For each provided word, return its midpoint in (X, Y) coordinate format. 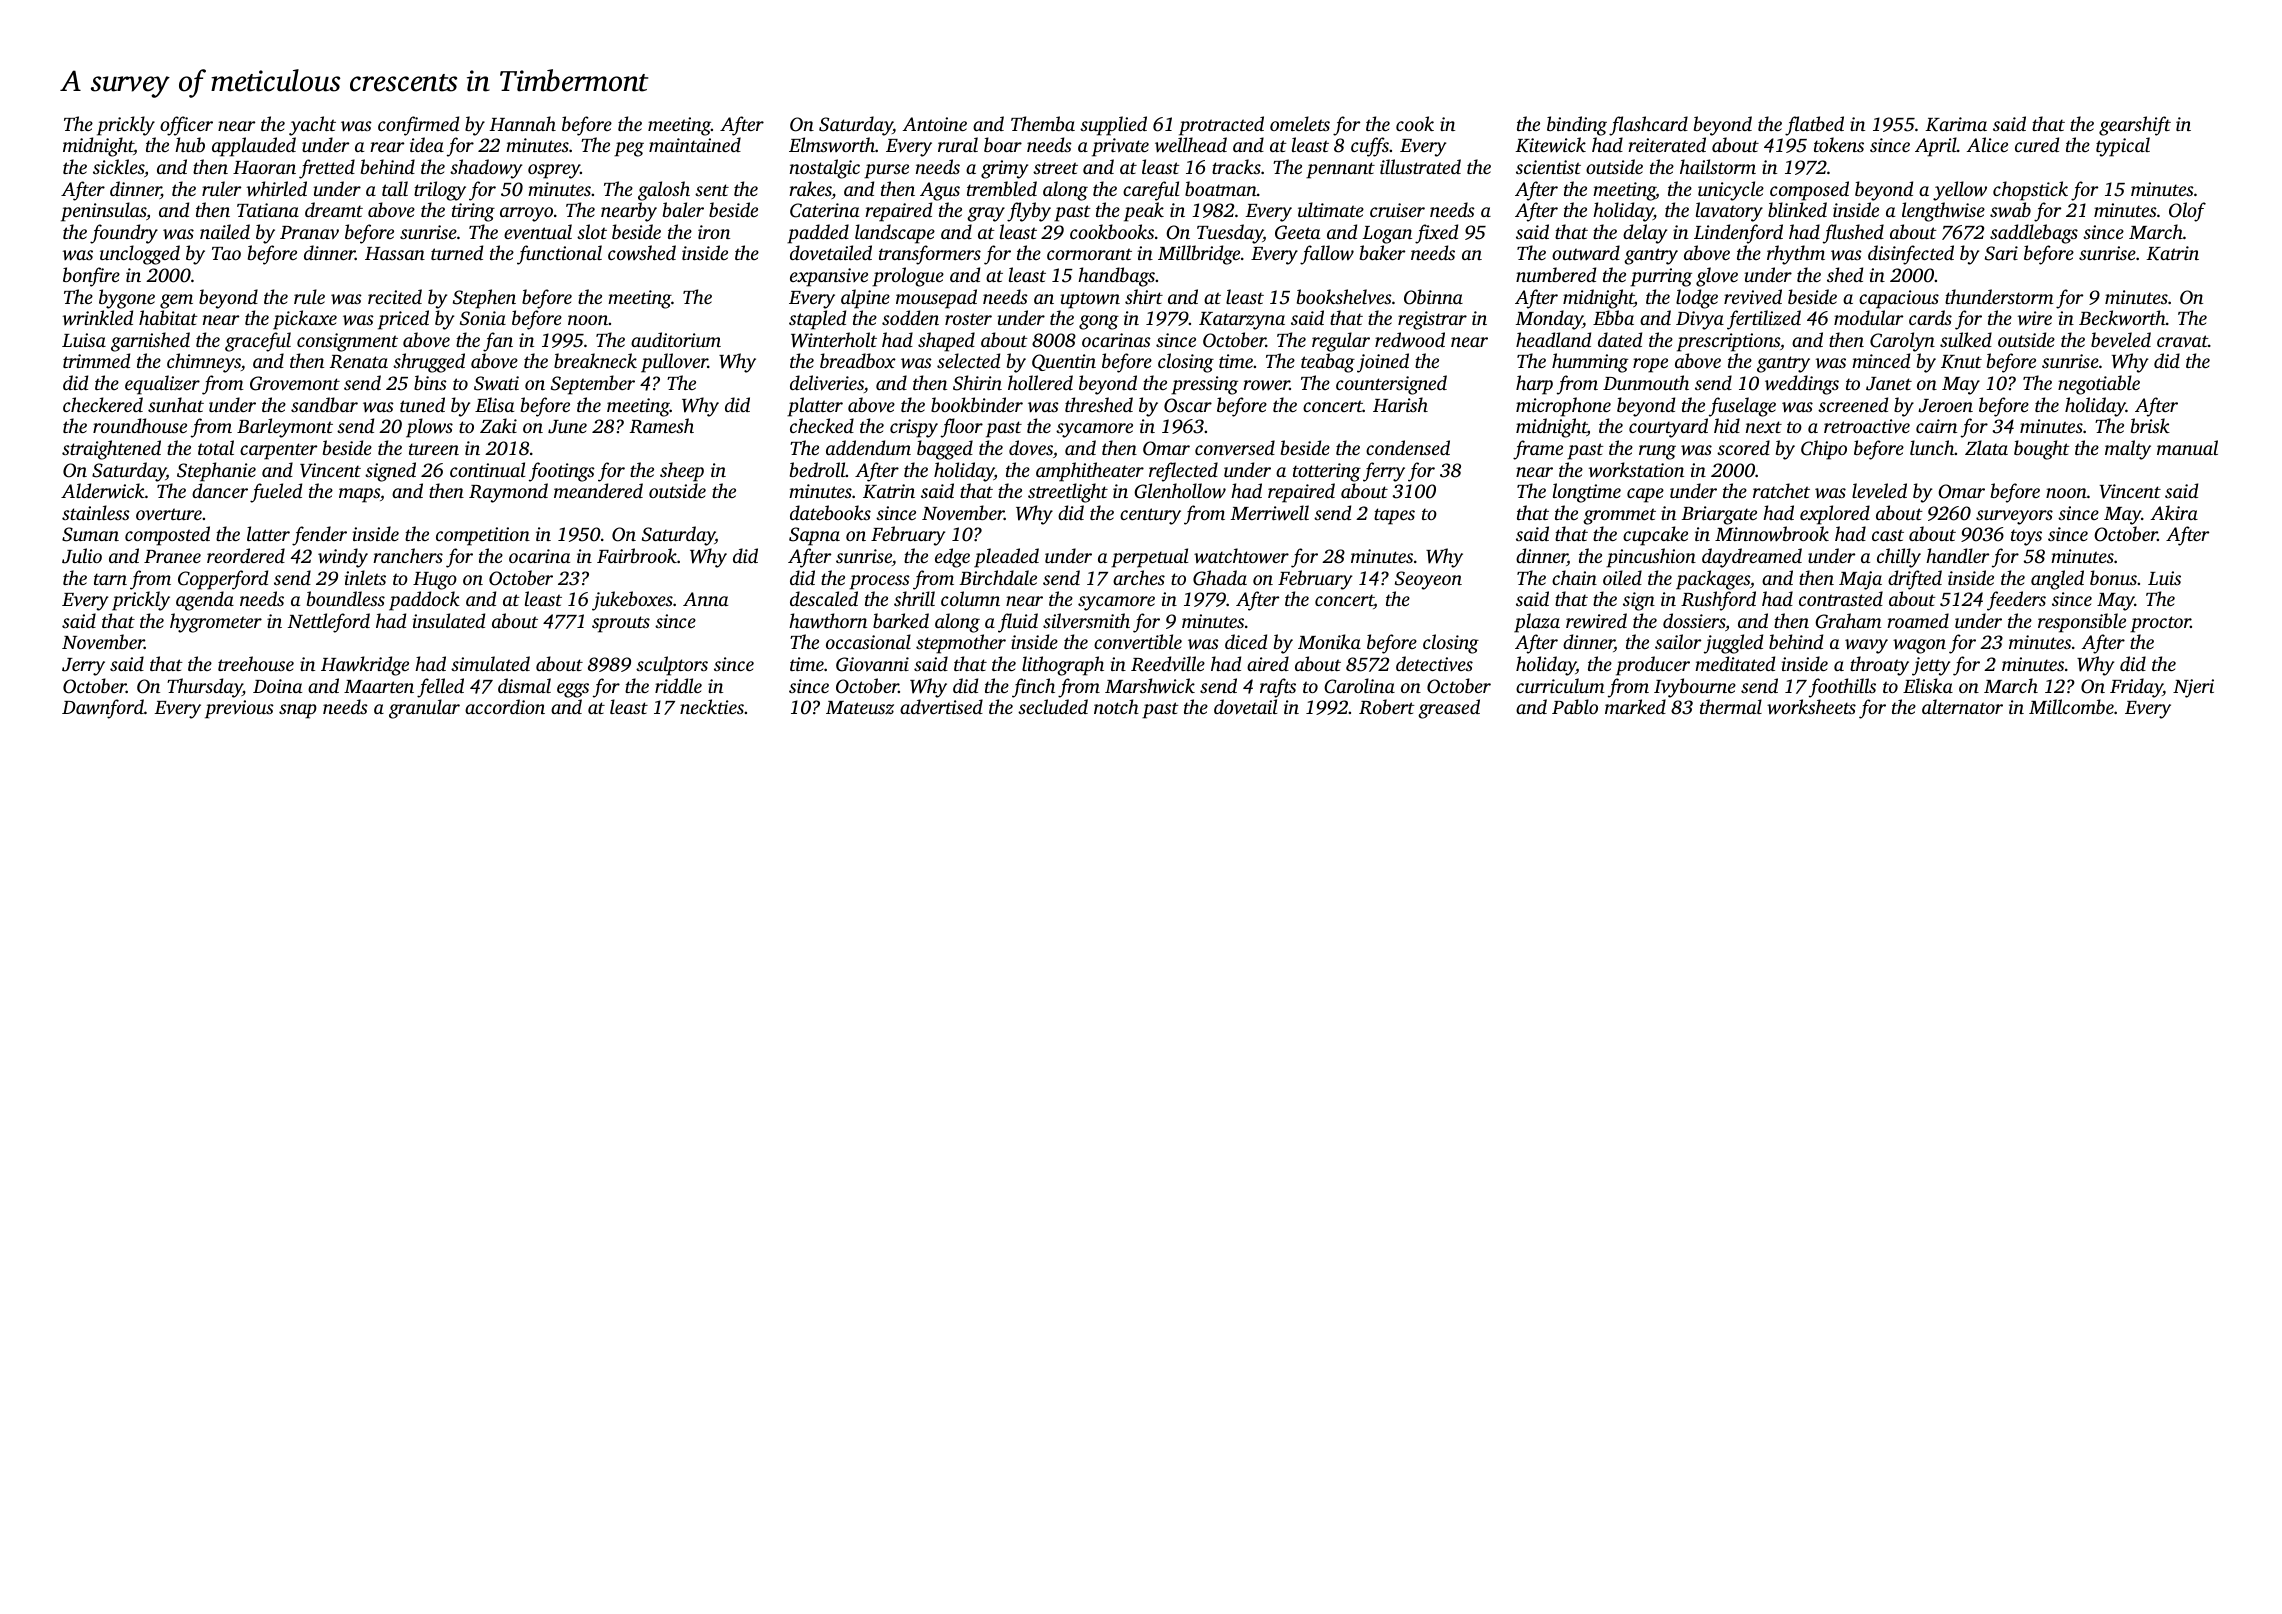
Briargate (1719, 515)
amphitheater (1090, 472)
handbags (1116, 277)
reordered (246, 555)
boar (1003, 144)
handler (1957, 555)
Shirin (977, 383)
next (1764, 427)
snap (298, 711)
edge (952, 558)
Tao (226, 253)
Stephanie (216, 472)
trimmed (96, 360)
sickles (118, 166)
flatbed (1814, 126)
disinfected (1911, 255)
